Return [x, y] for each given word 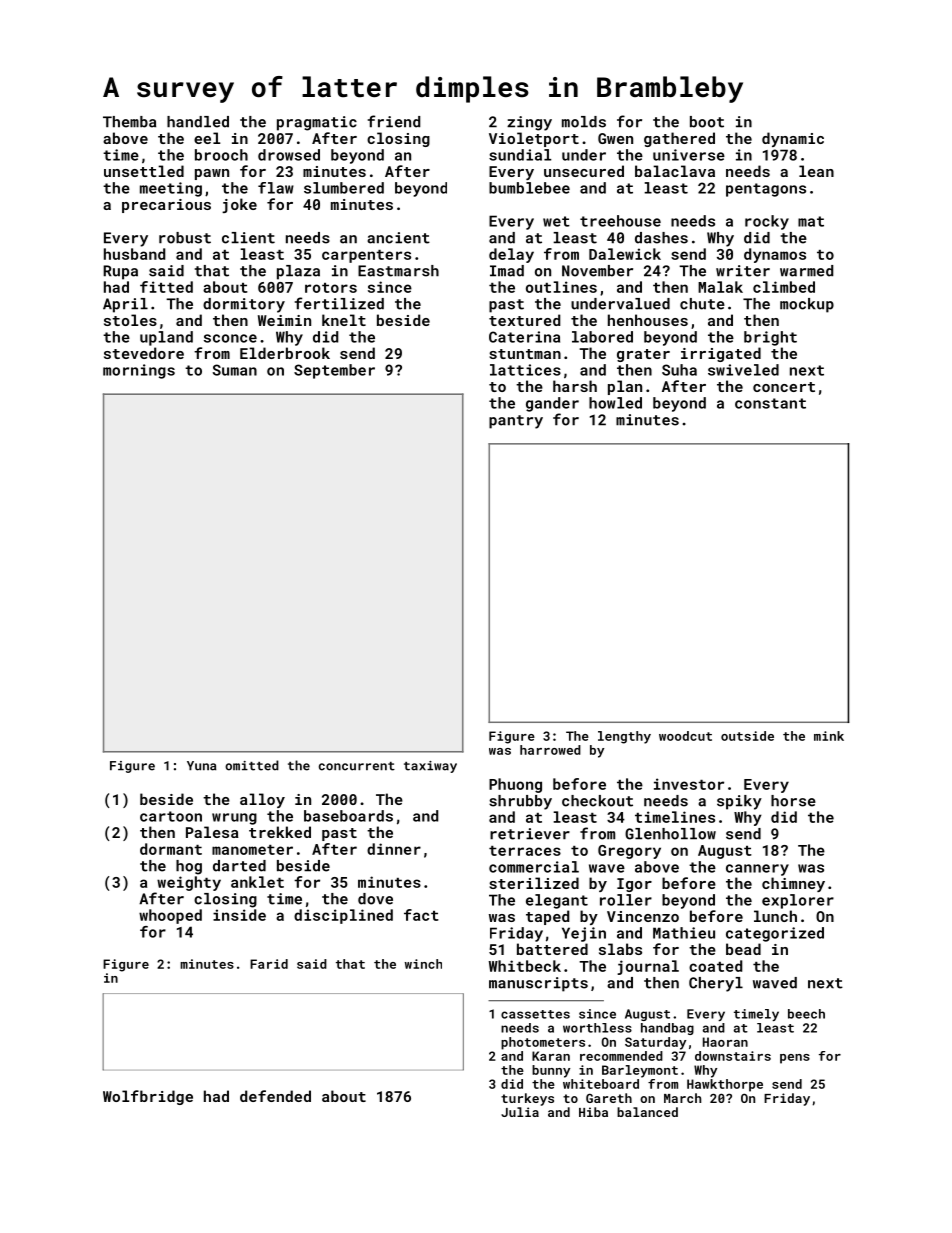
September [334, 371]
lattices [525, 370]
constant [770, 403]
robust [185, 238]
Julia [520, 1112]
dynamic [793, 139]
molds [584, 122]
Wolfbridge [148, 1097]
